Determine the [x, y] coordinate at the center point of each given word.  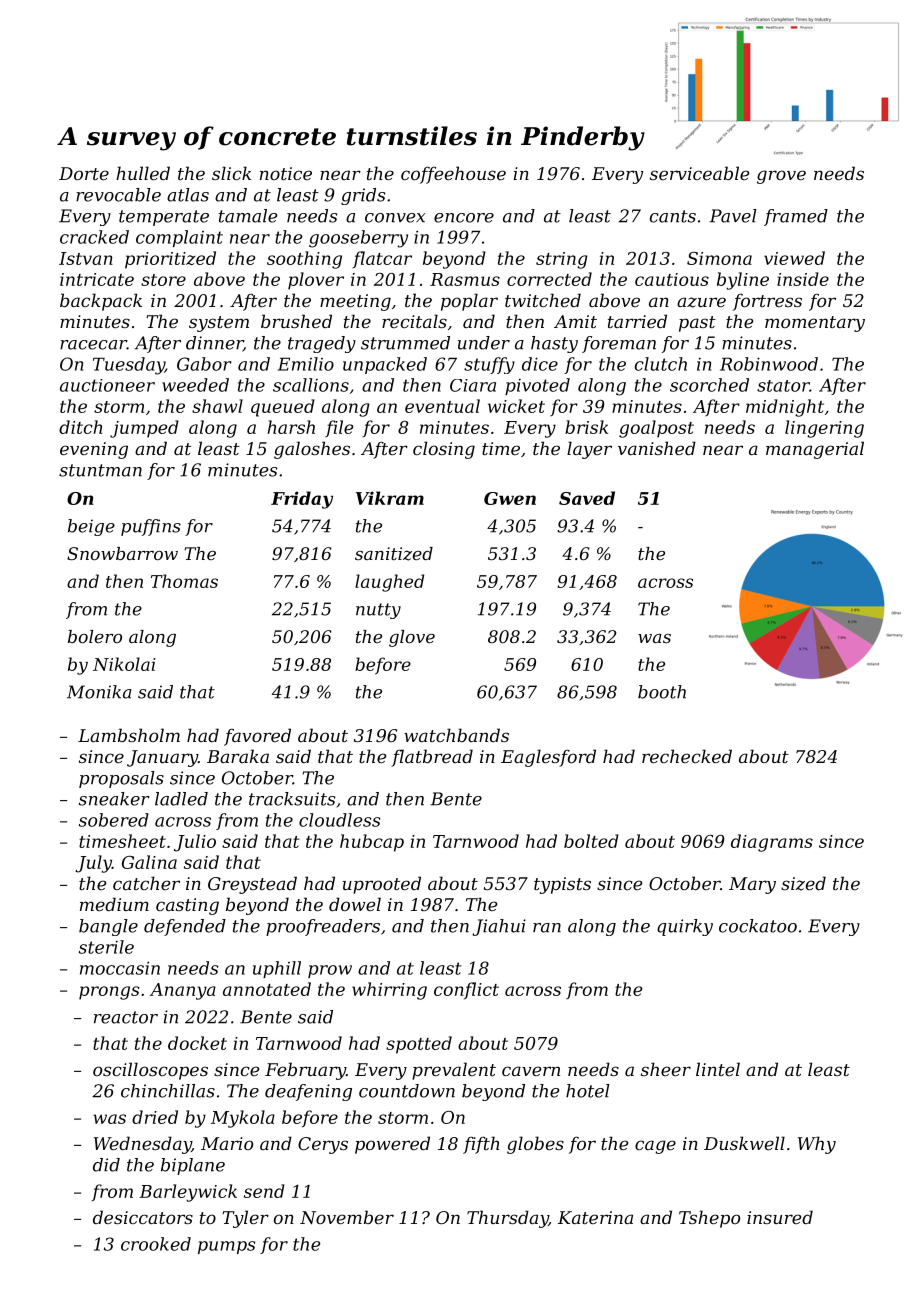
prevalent [454, 1071]
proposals [121, 779]
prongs [109, 993]
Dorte [84, 173]
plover [316, 281]
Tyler [245, 1219]
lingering [824, 429]
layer [589, 450]
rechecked [687, 756]
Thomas [184, 581]
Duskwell [744, 1143]
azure [701, 302]
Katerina [595, 1217]
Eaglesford [548, 758]
